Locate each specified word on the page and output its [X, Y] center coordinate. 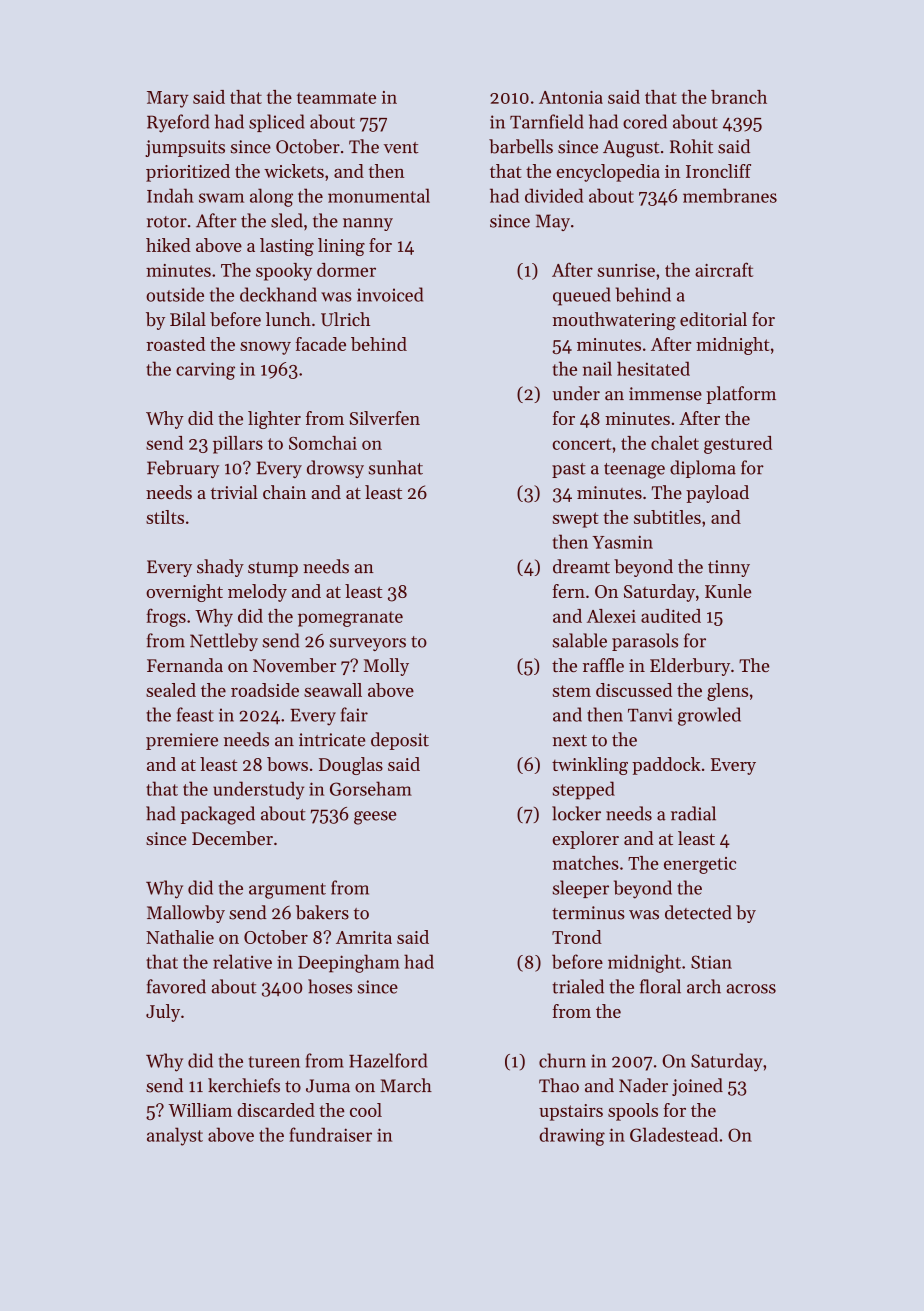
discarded [276, 1110]
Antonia [571, 97]
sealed [171, 690]
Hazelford [388, 1060]
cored [645, 121]
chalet [675, 443]
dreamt [581, 566]
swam [221, 198]
